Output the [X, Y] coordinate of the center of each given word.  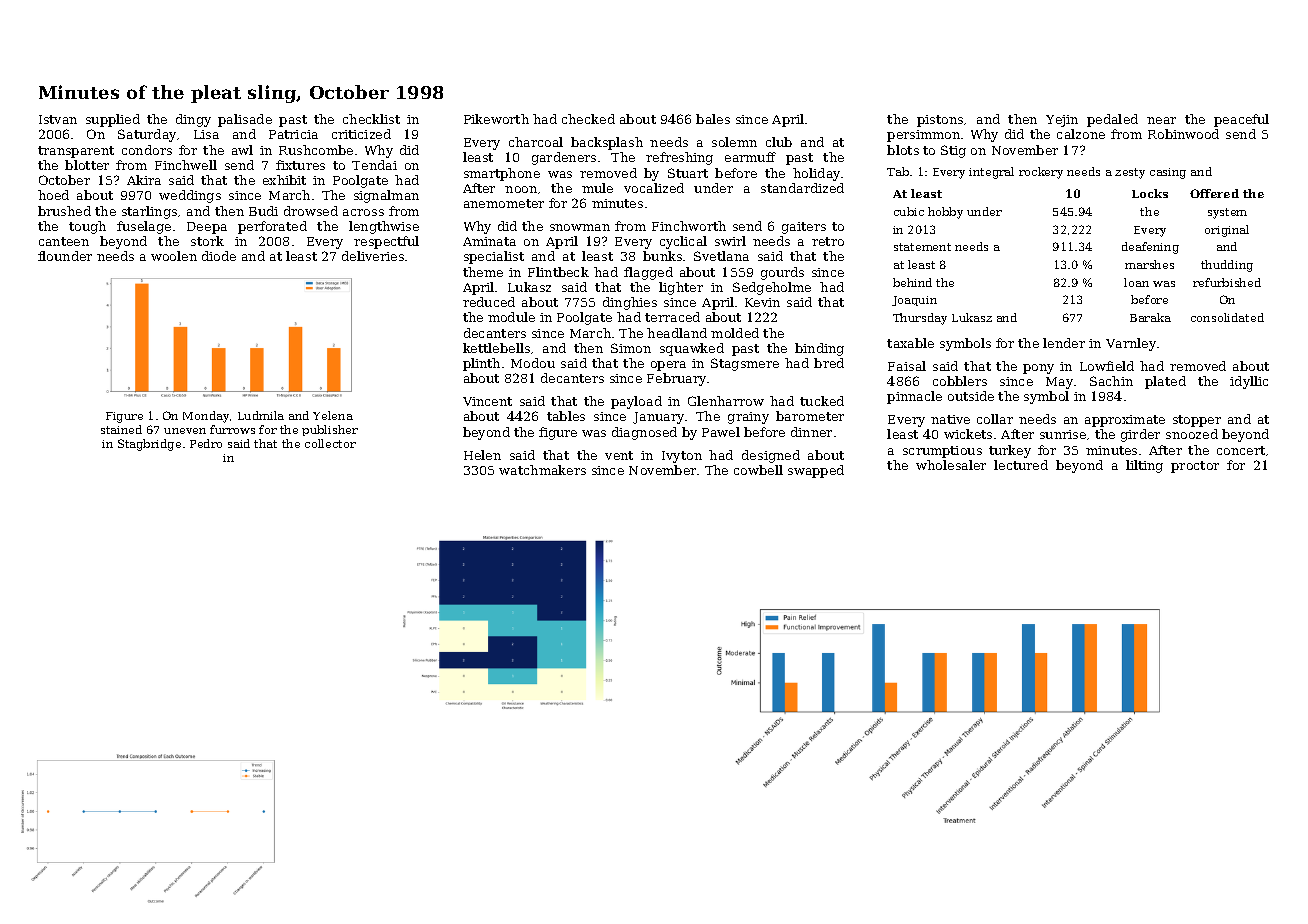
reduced [489, 302]
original [1227, 231]
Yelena [333, 415]
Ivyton [682, 457]
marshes [1149, 264]
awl [242, 150]
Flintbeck [558, 272]
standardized [802, 188]
